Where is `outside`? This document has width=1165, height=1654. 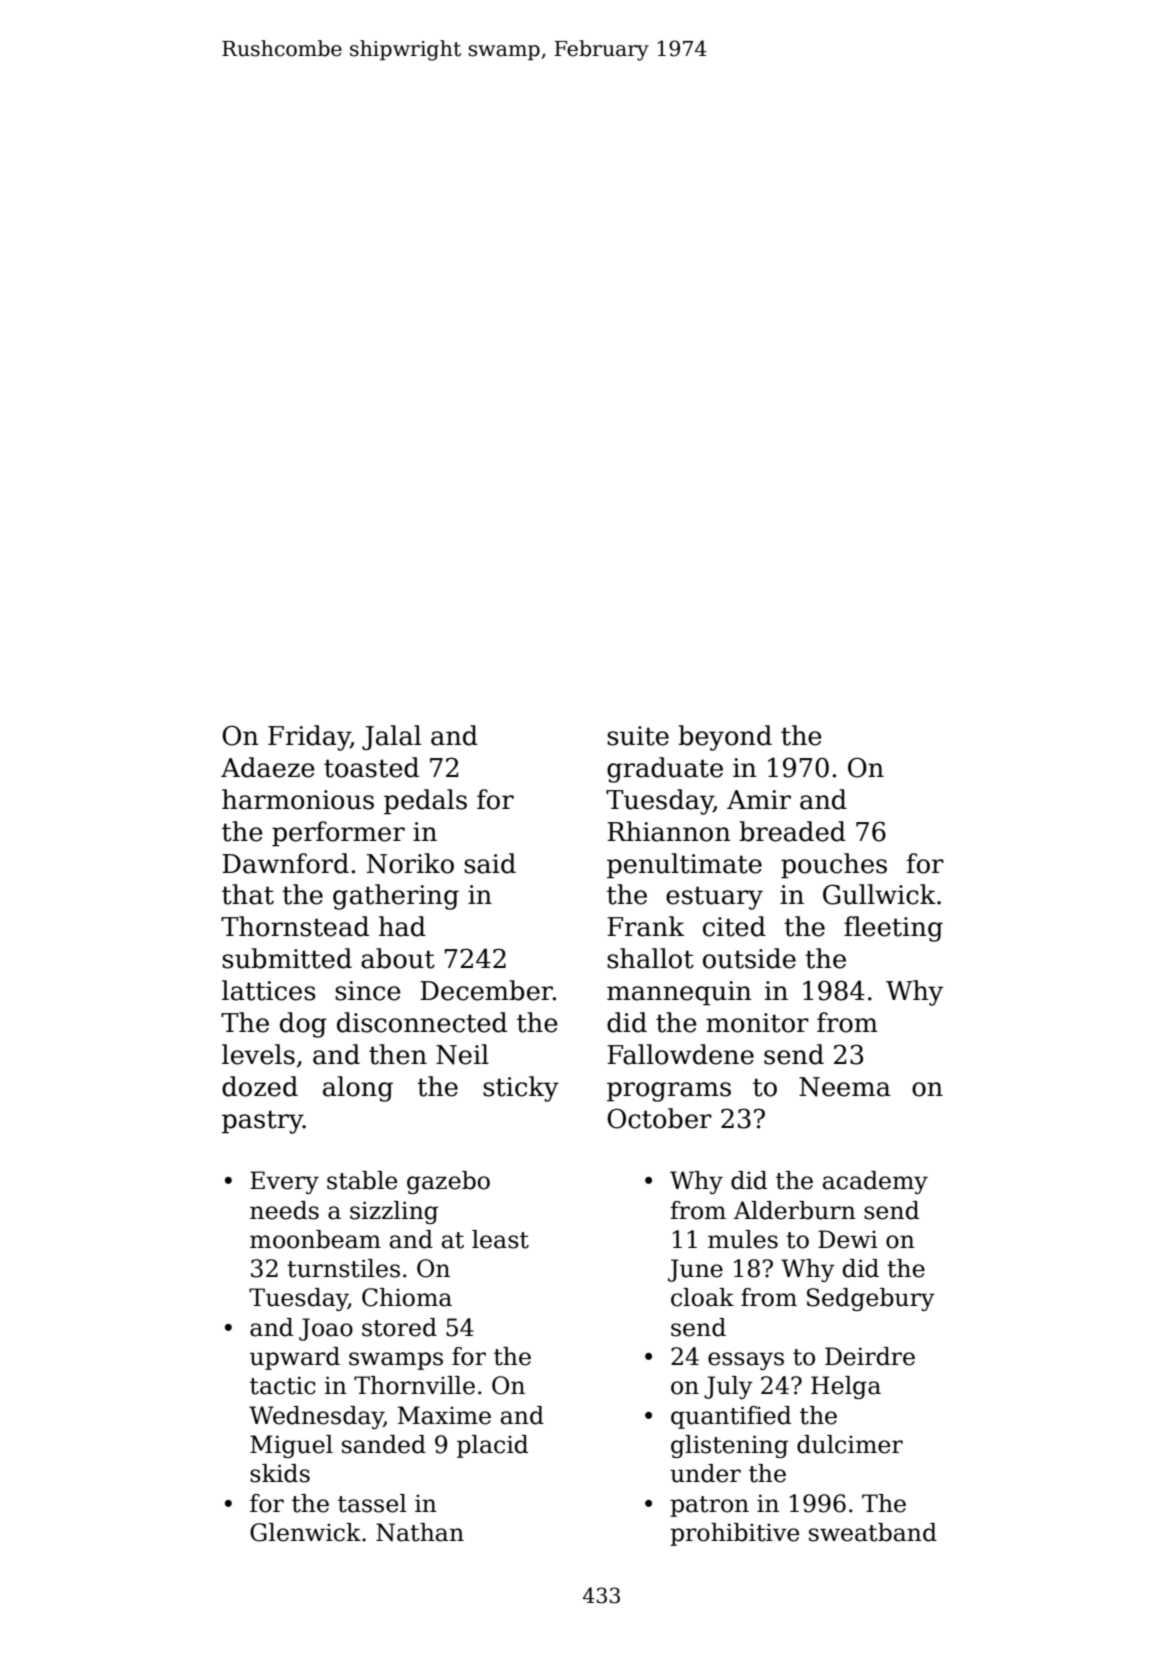
outside is located at coordinates (749, 958).
